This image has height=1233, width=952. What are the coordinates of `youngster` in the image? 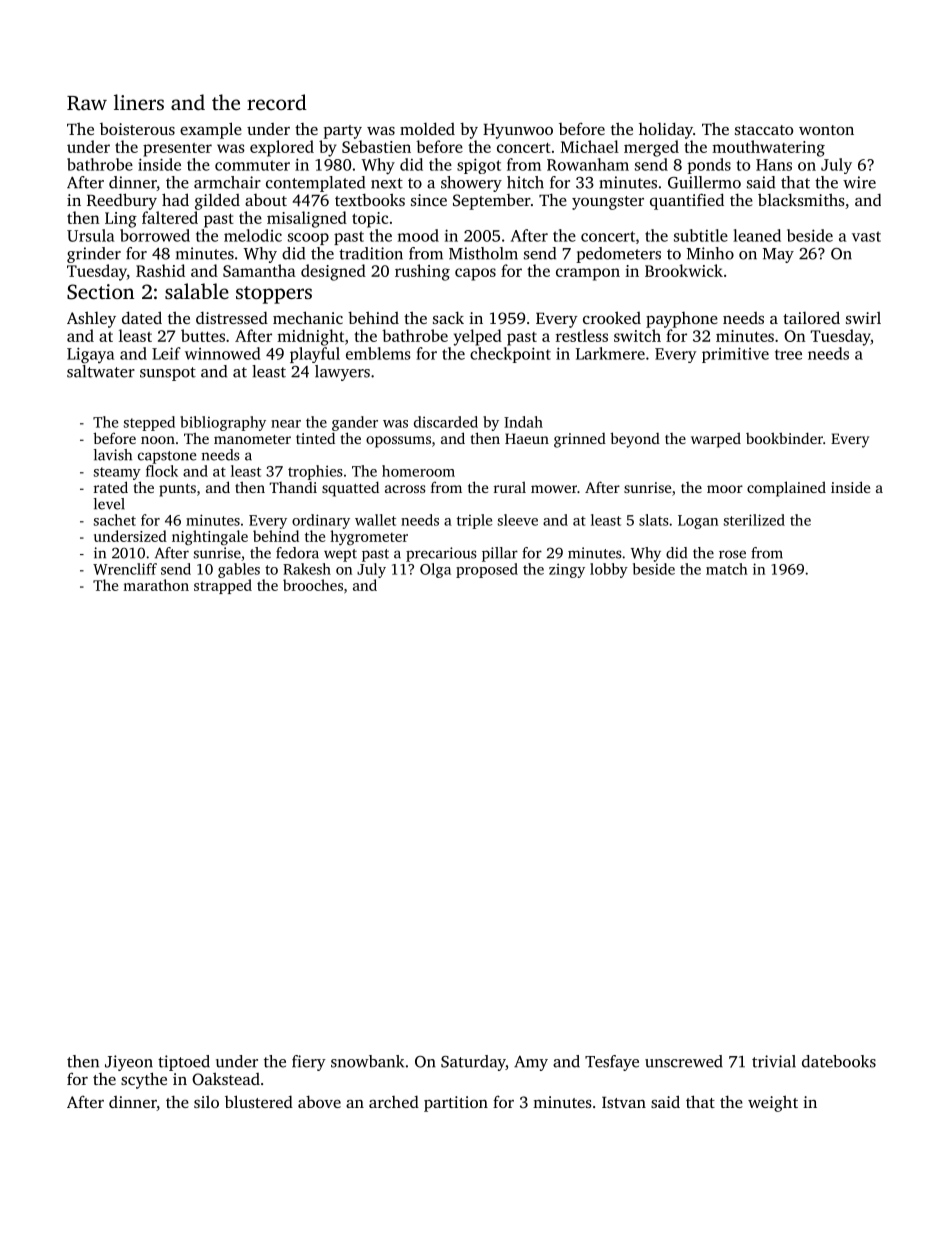 It's located at (608, 203).
